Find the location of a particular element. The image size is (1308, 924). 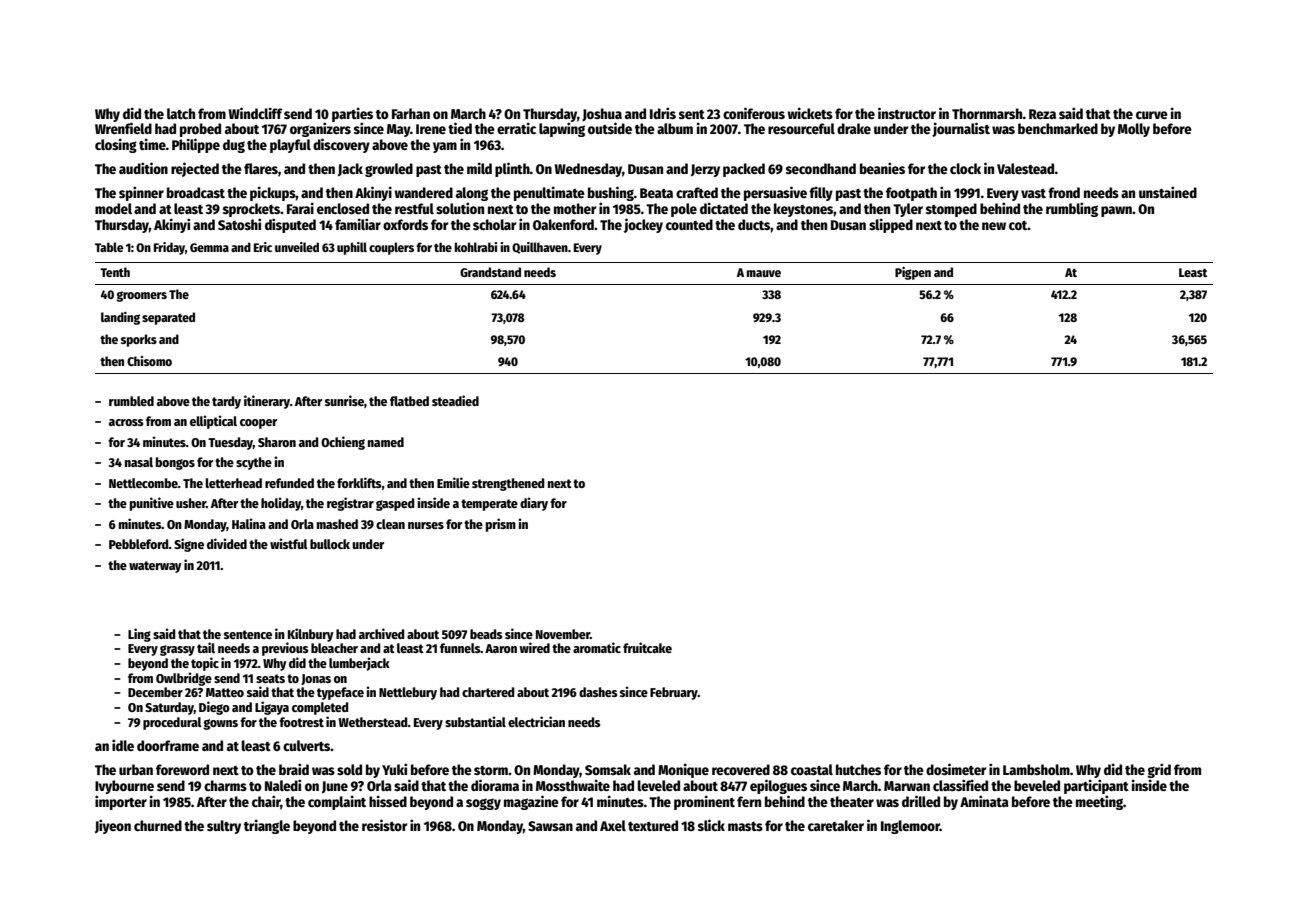

fruitcake is located at coordinates (647, 647).
